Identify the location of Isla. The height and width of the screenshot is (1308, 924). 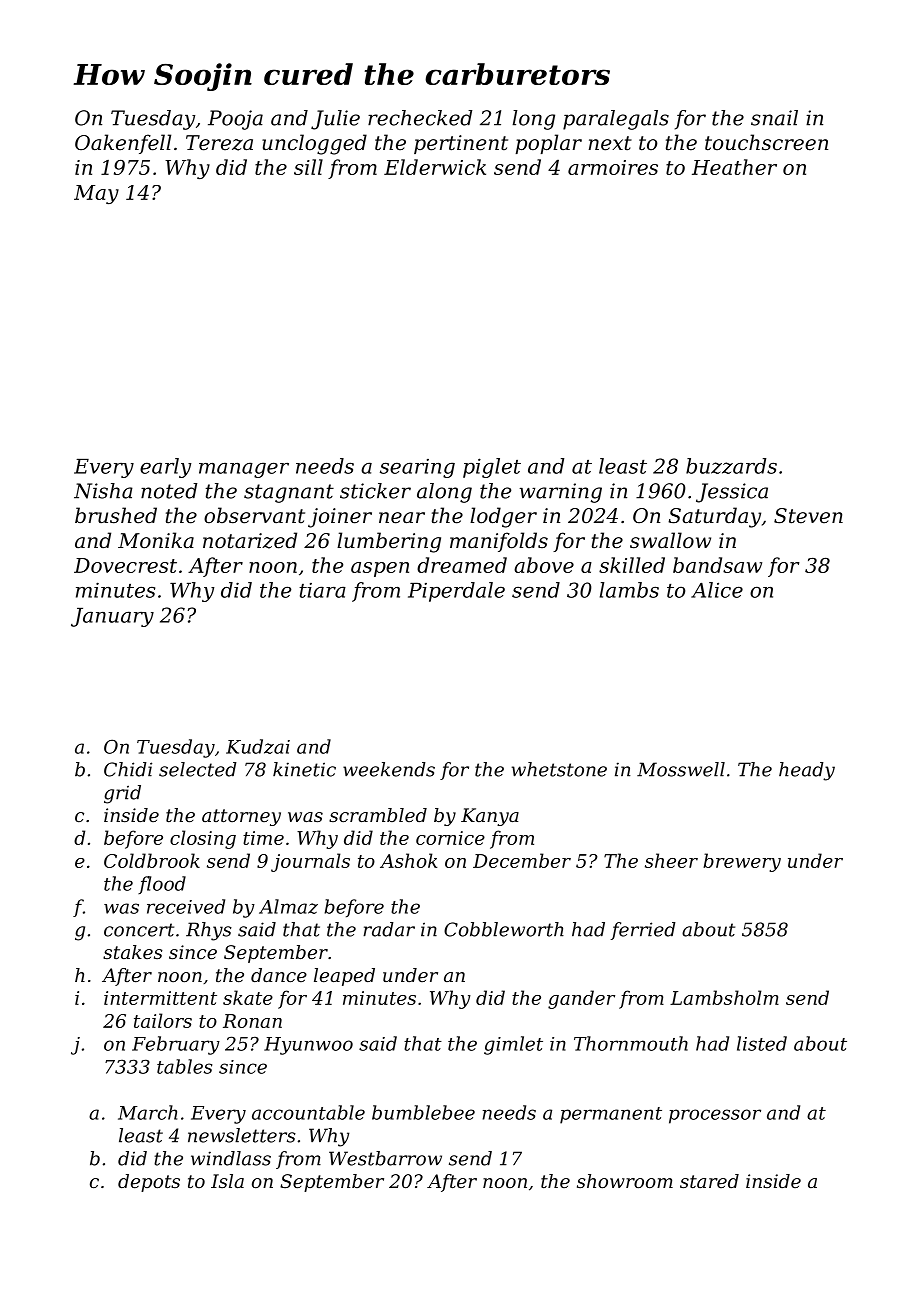
(227, 1181).
